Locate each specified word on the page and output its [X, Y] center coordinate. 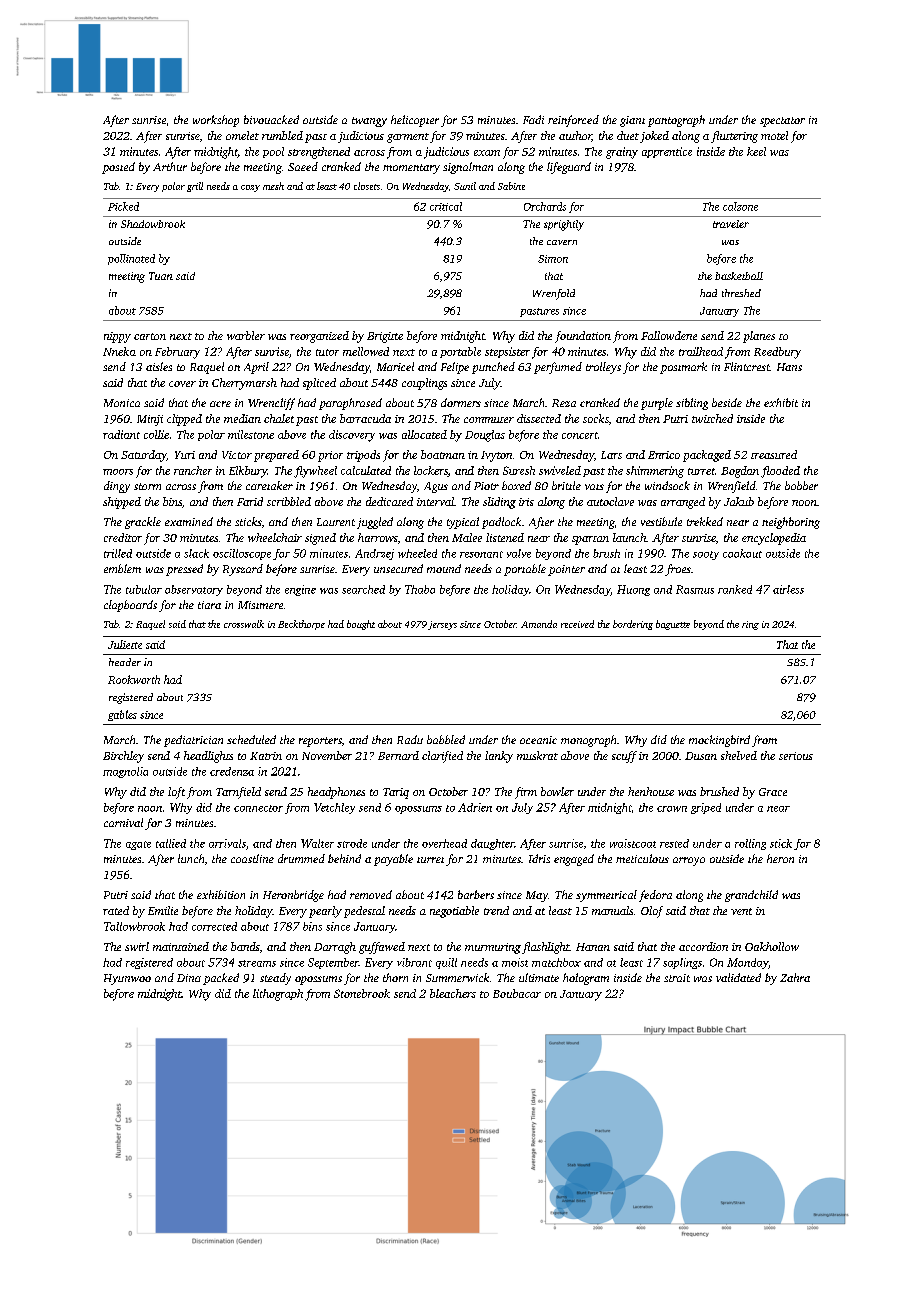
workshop [216, 121]
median [242, 418]
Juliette [125, 644]
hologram [586, 979]
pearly [325, 912]
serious [796, 756]
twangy [369, 122]
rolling [750, 844]
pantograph [676, 121]
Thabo [420, 589]
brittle [566, 485]
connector [258, 808]
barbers [476, 894]
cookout [742, 553]
